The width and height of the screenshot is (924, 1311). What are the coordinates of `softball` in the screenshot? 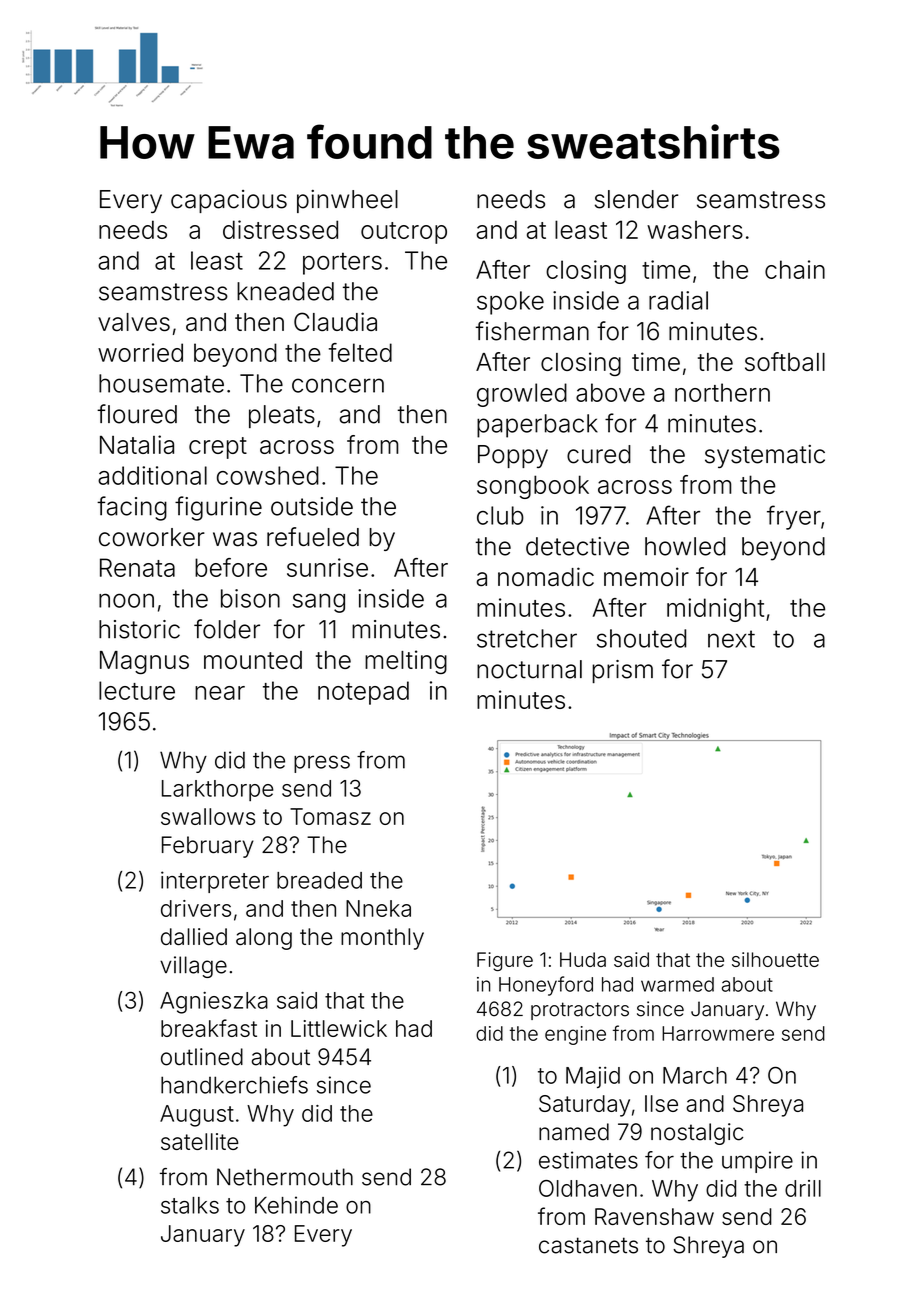 It's located at (785, 361).
